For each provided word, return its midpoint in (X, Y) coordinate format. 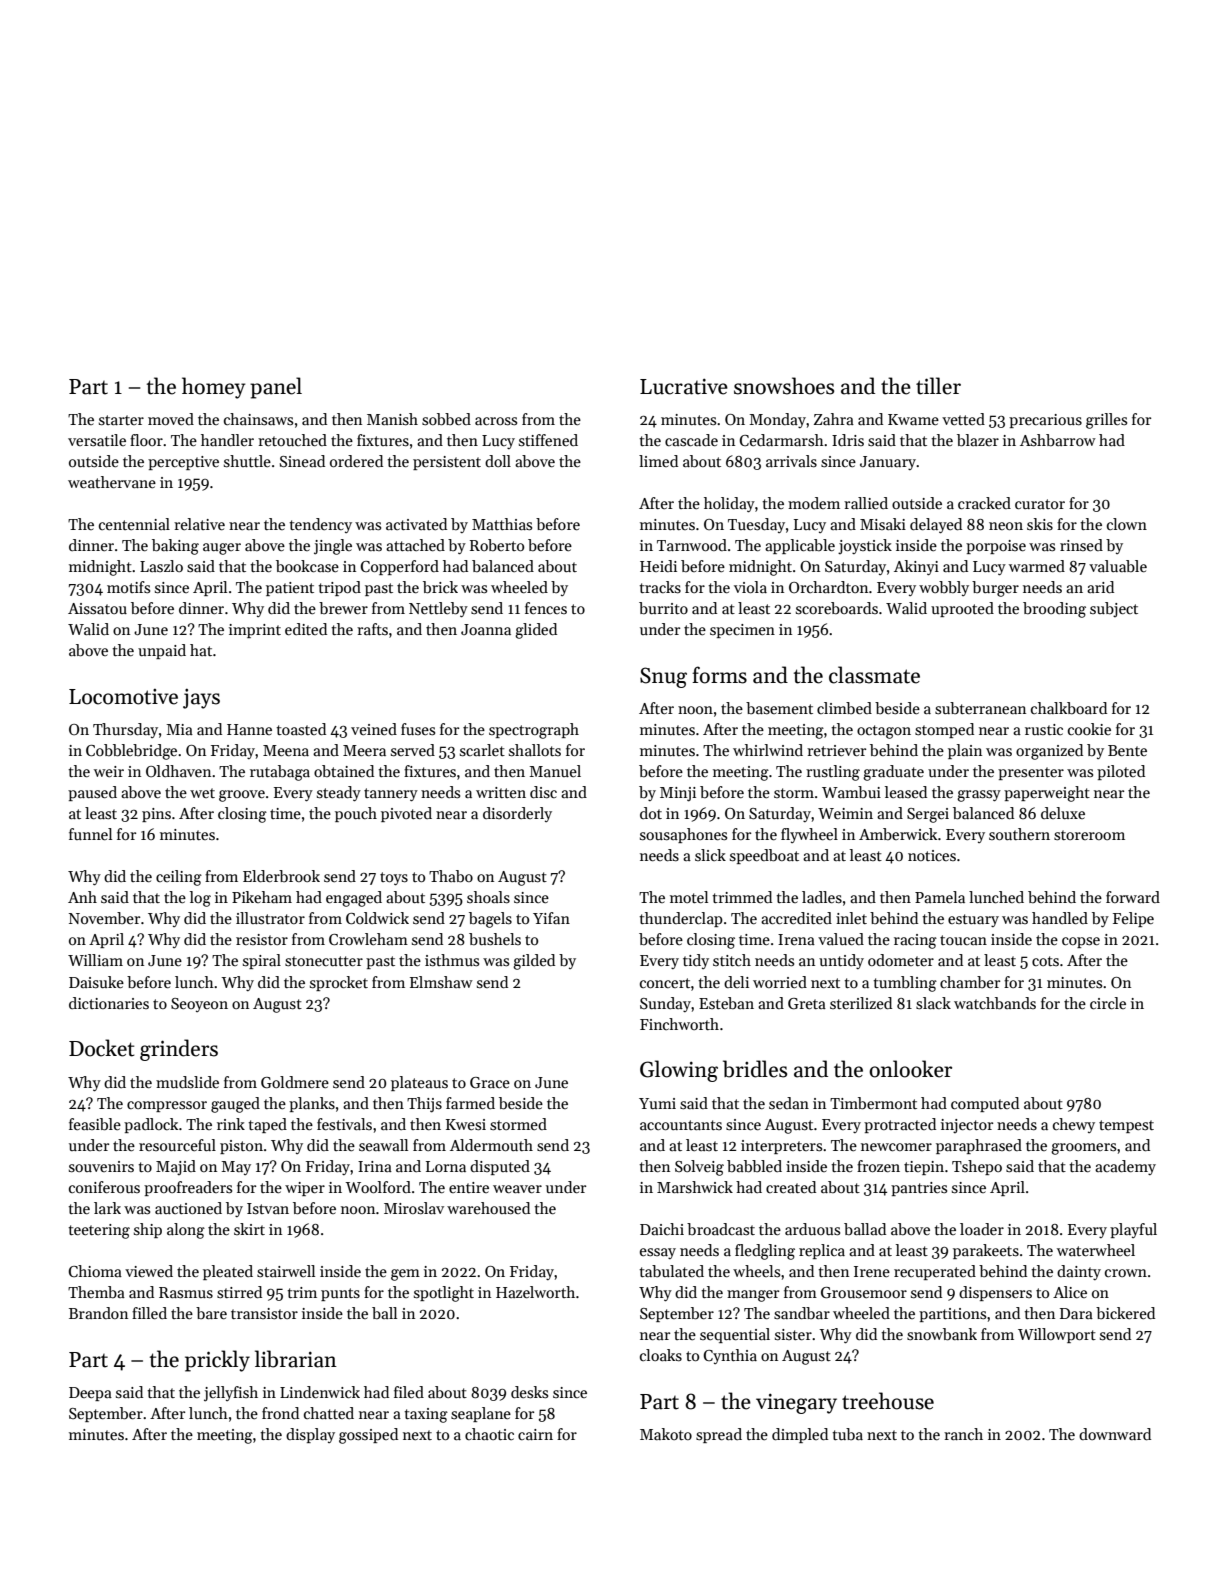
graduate (893, 773)
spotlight (444, 1294)
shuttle (247, 461)
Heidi (658, 566)
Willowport (1057, 1335)
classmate (874, 675)
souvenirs (101, 1166)
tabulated (671, 1271)
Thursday (125, 730)
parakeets (986, 1251)
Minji (678, 794)
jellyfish (231, 1394)
